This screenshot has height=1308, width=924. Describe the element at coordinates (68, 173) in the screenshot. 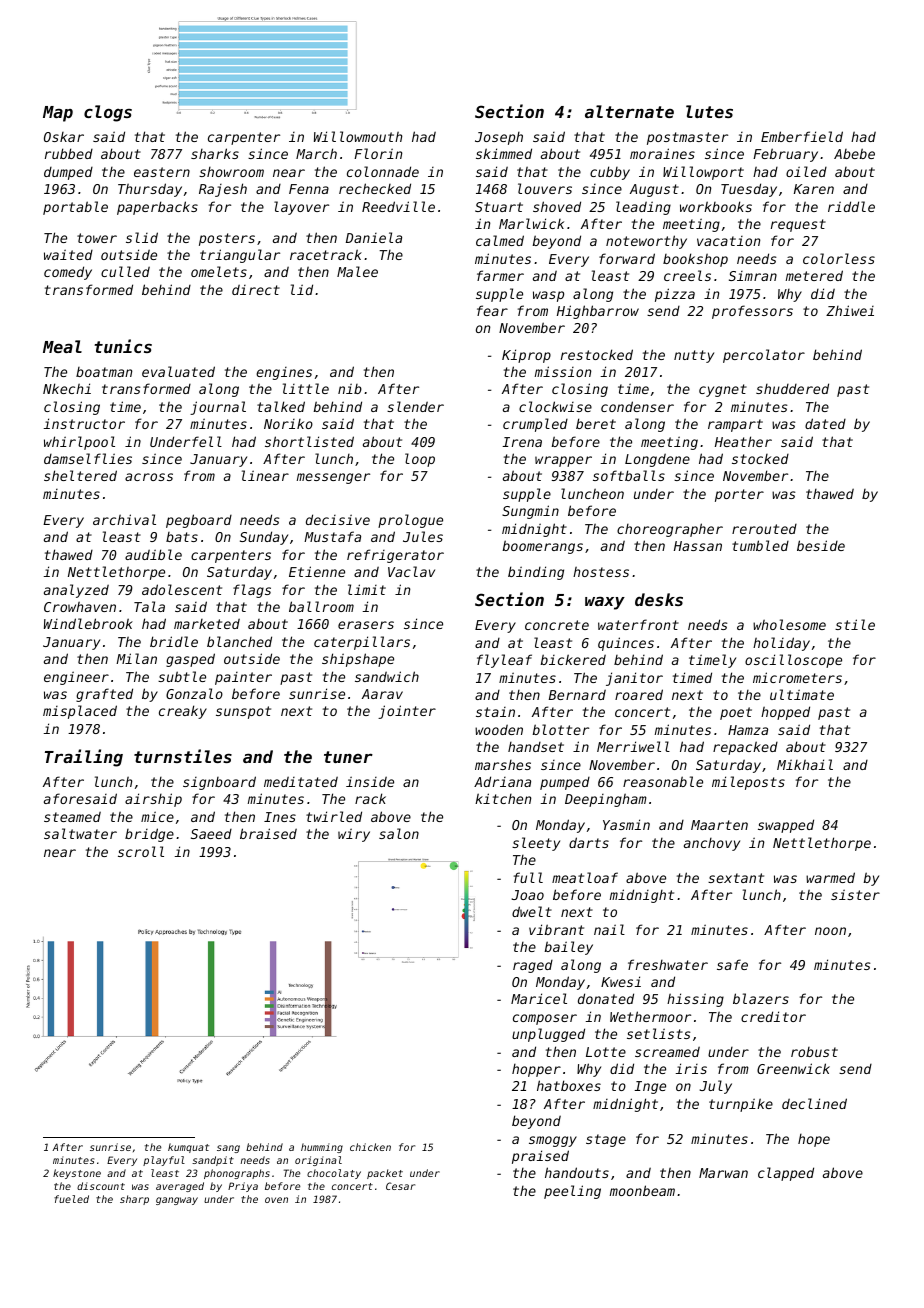

I see `dumped` at that location.
